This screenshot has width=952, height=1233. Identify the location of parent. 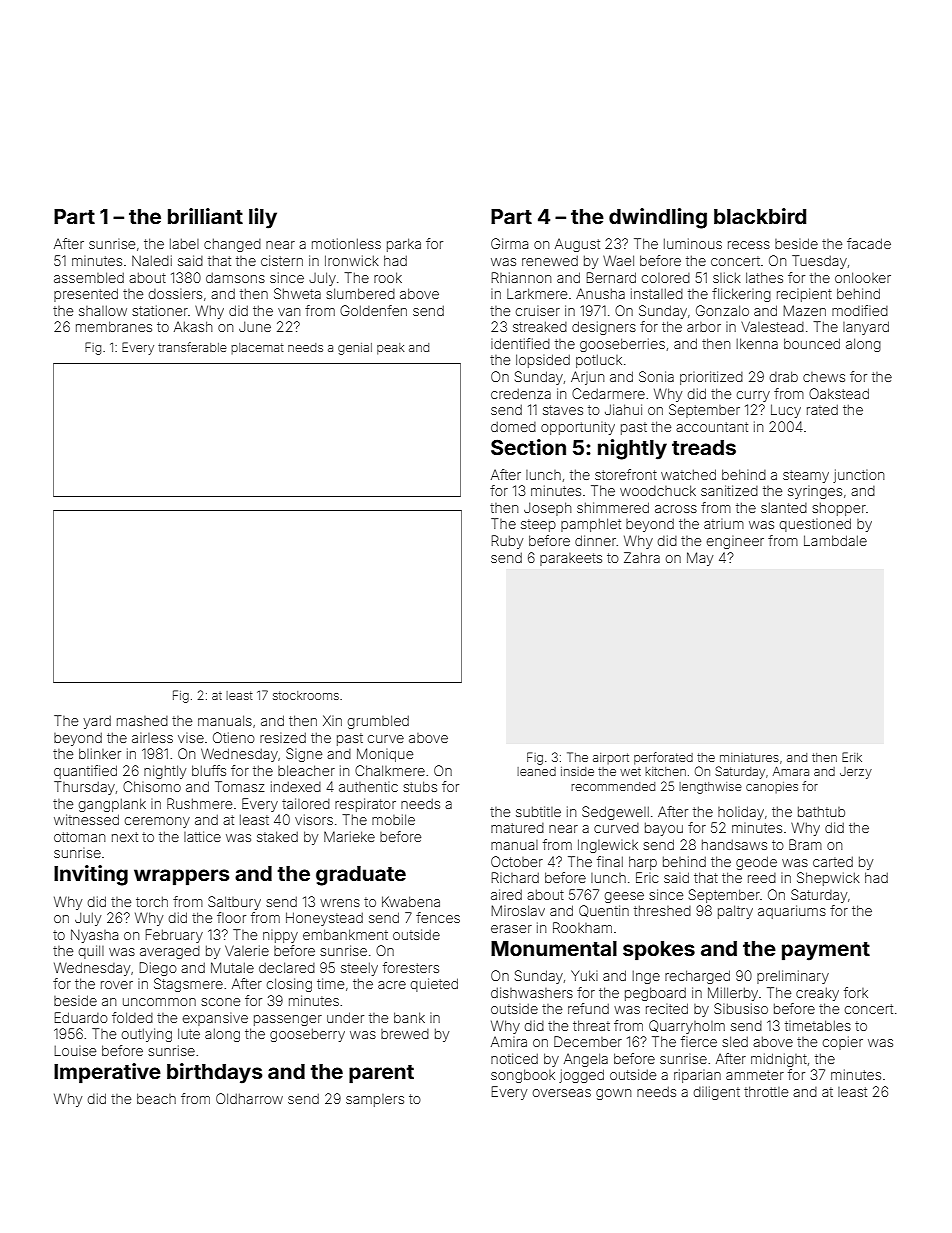
(381, 1074).
